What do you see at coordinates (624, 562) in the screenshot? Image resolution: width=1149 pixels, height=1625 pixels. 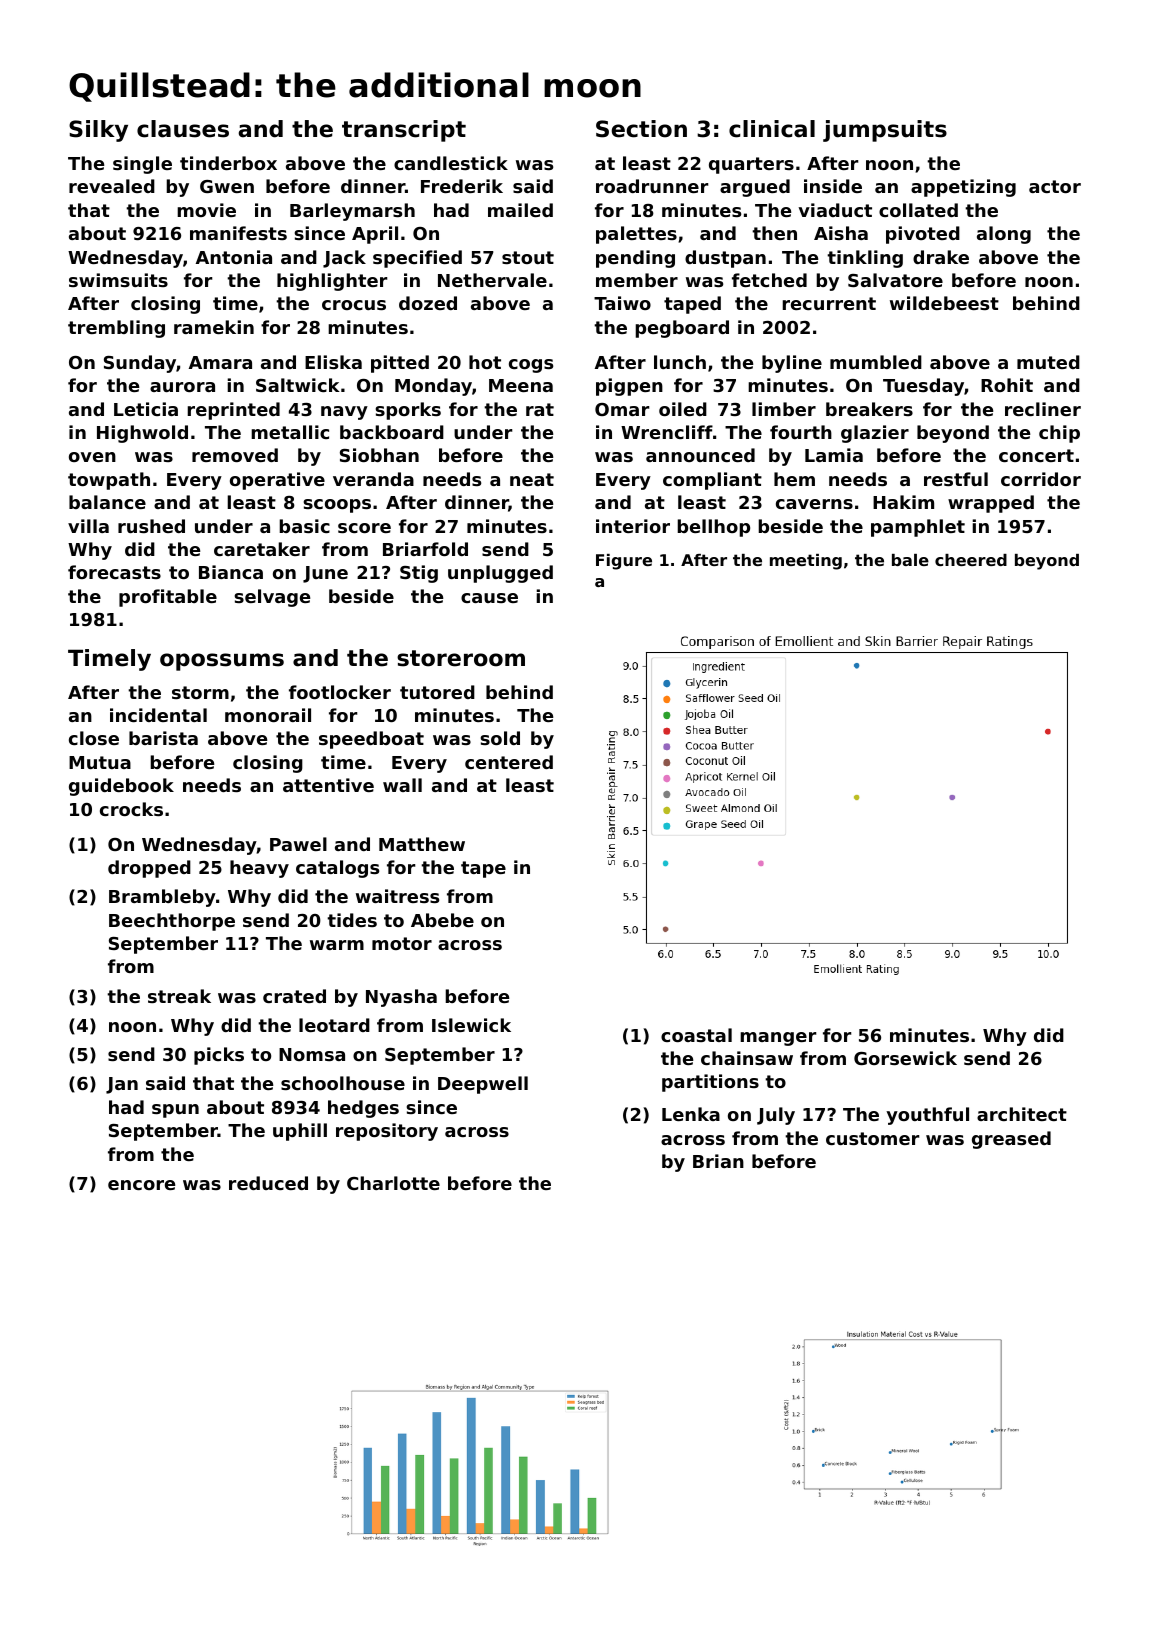 I see `Figure` at bounding box center [624, 562].
